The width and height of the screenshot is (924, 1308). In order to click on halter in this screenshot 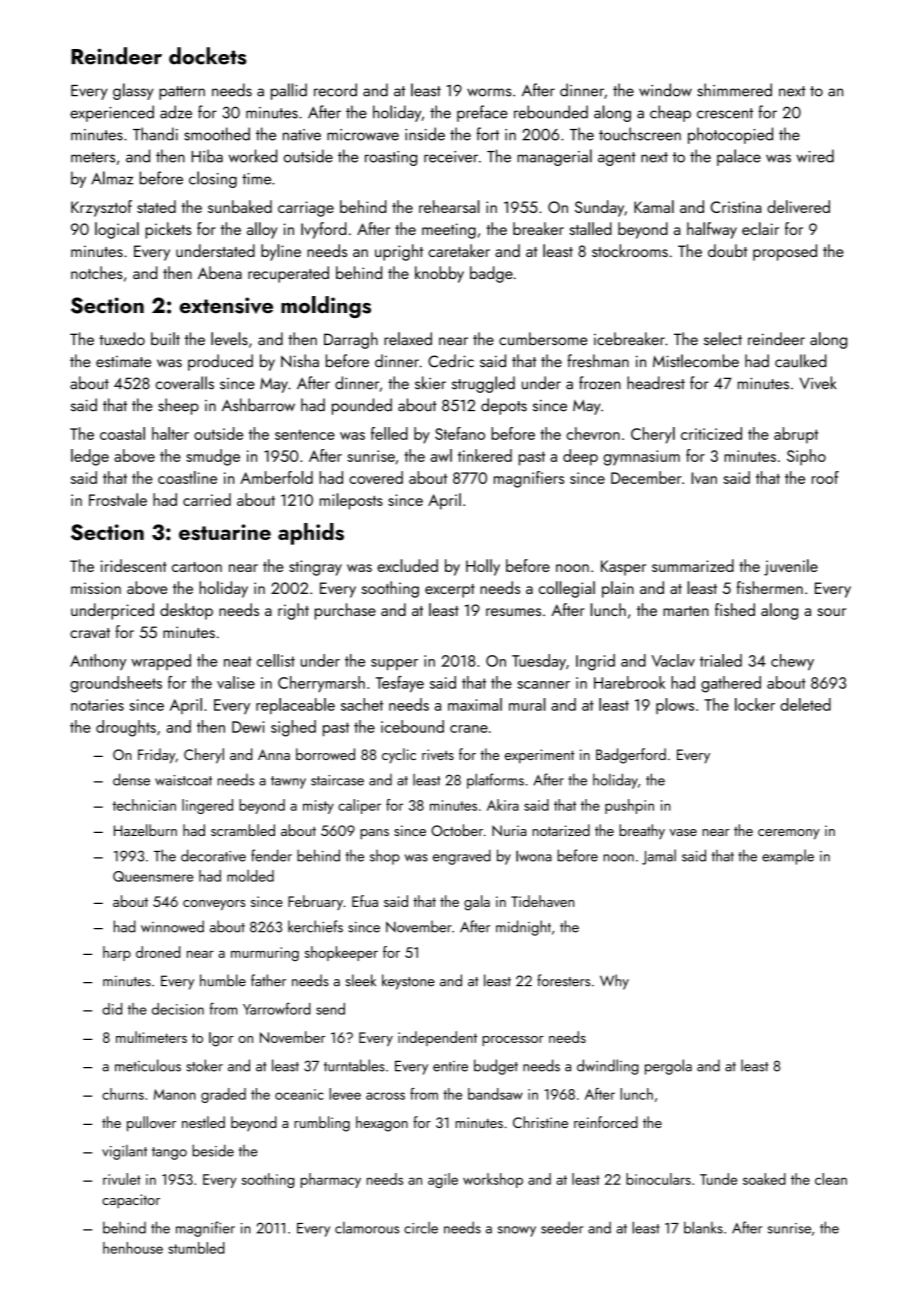, I will do `click(170, 433)`.
